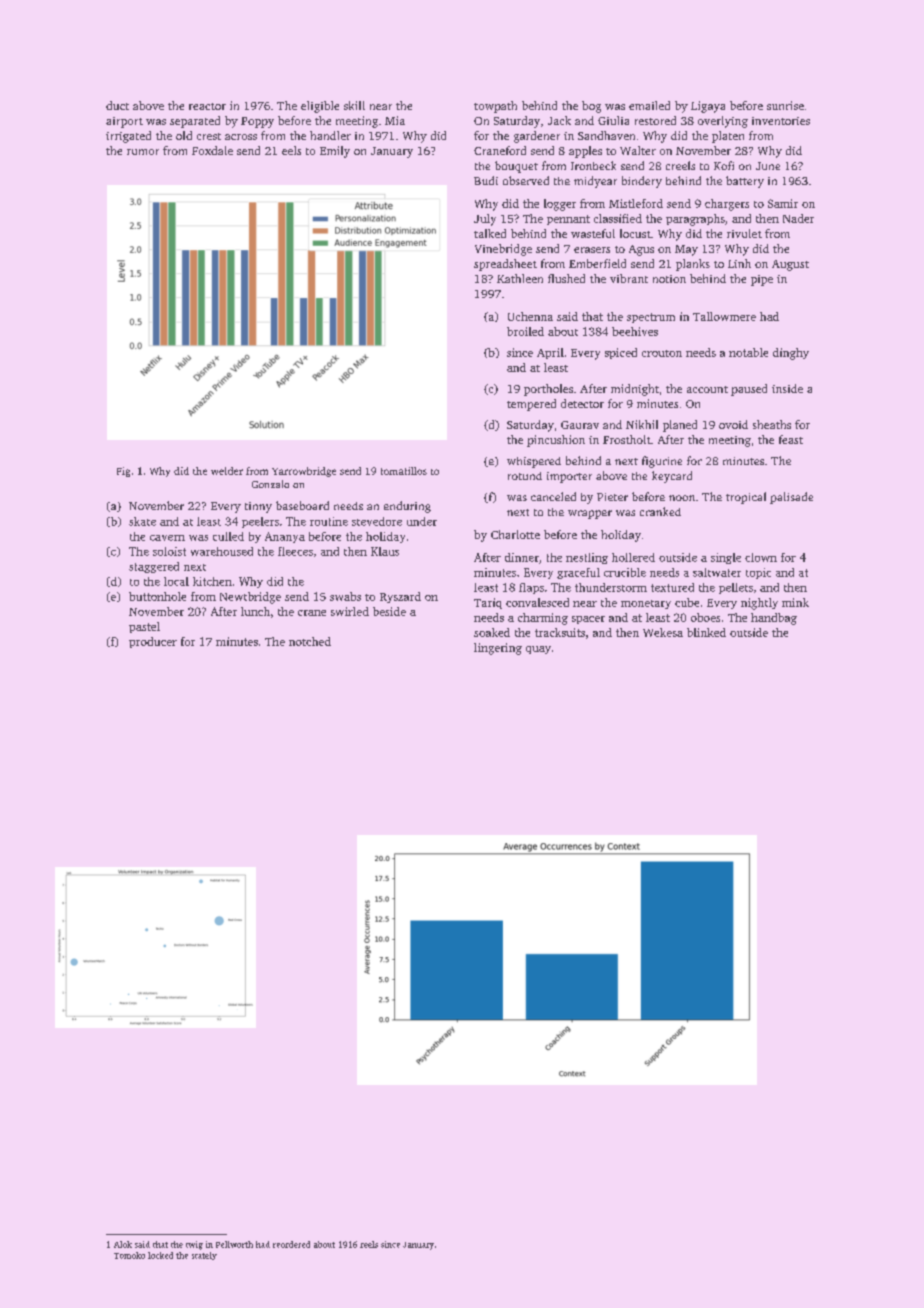 The height and width of the image is (1308, 924). Describe the element at coordinates (538, 650) in the image. I see `quay` at that location.
